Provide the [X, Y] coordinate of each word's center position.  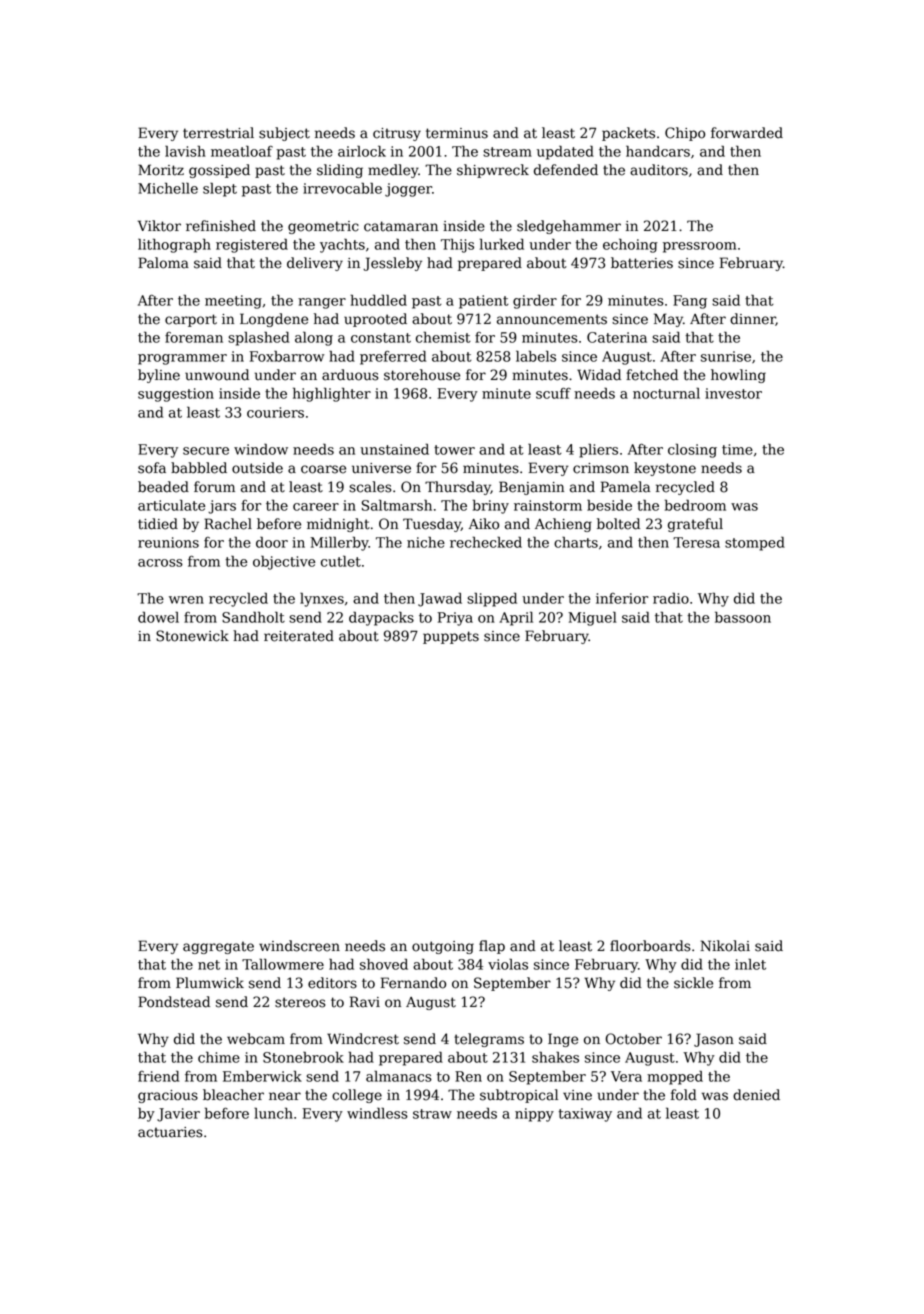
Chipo [685, 134]
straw [432, 1114]
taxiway [585, 1115]
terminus [457, 133]
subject [284, 134]
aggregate [218, 947]
